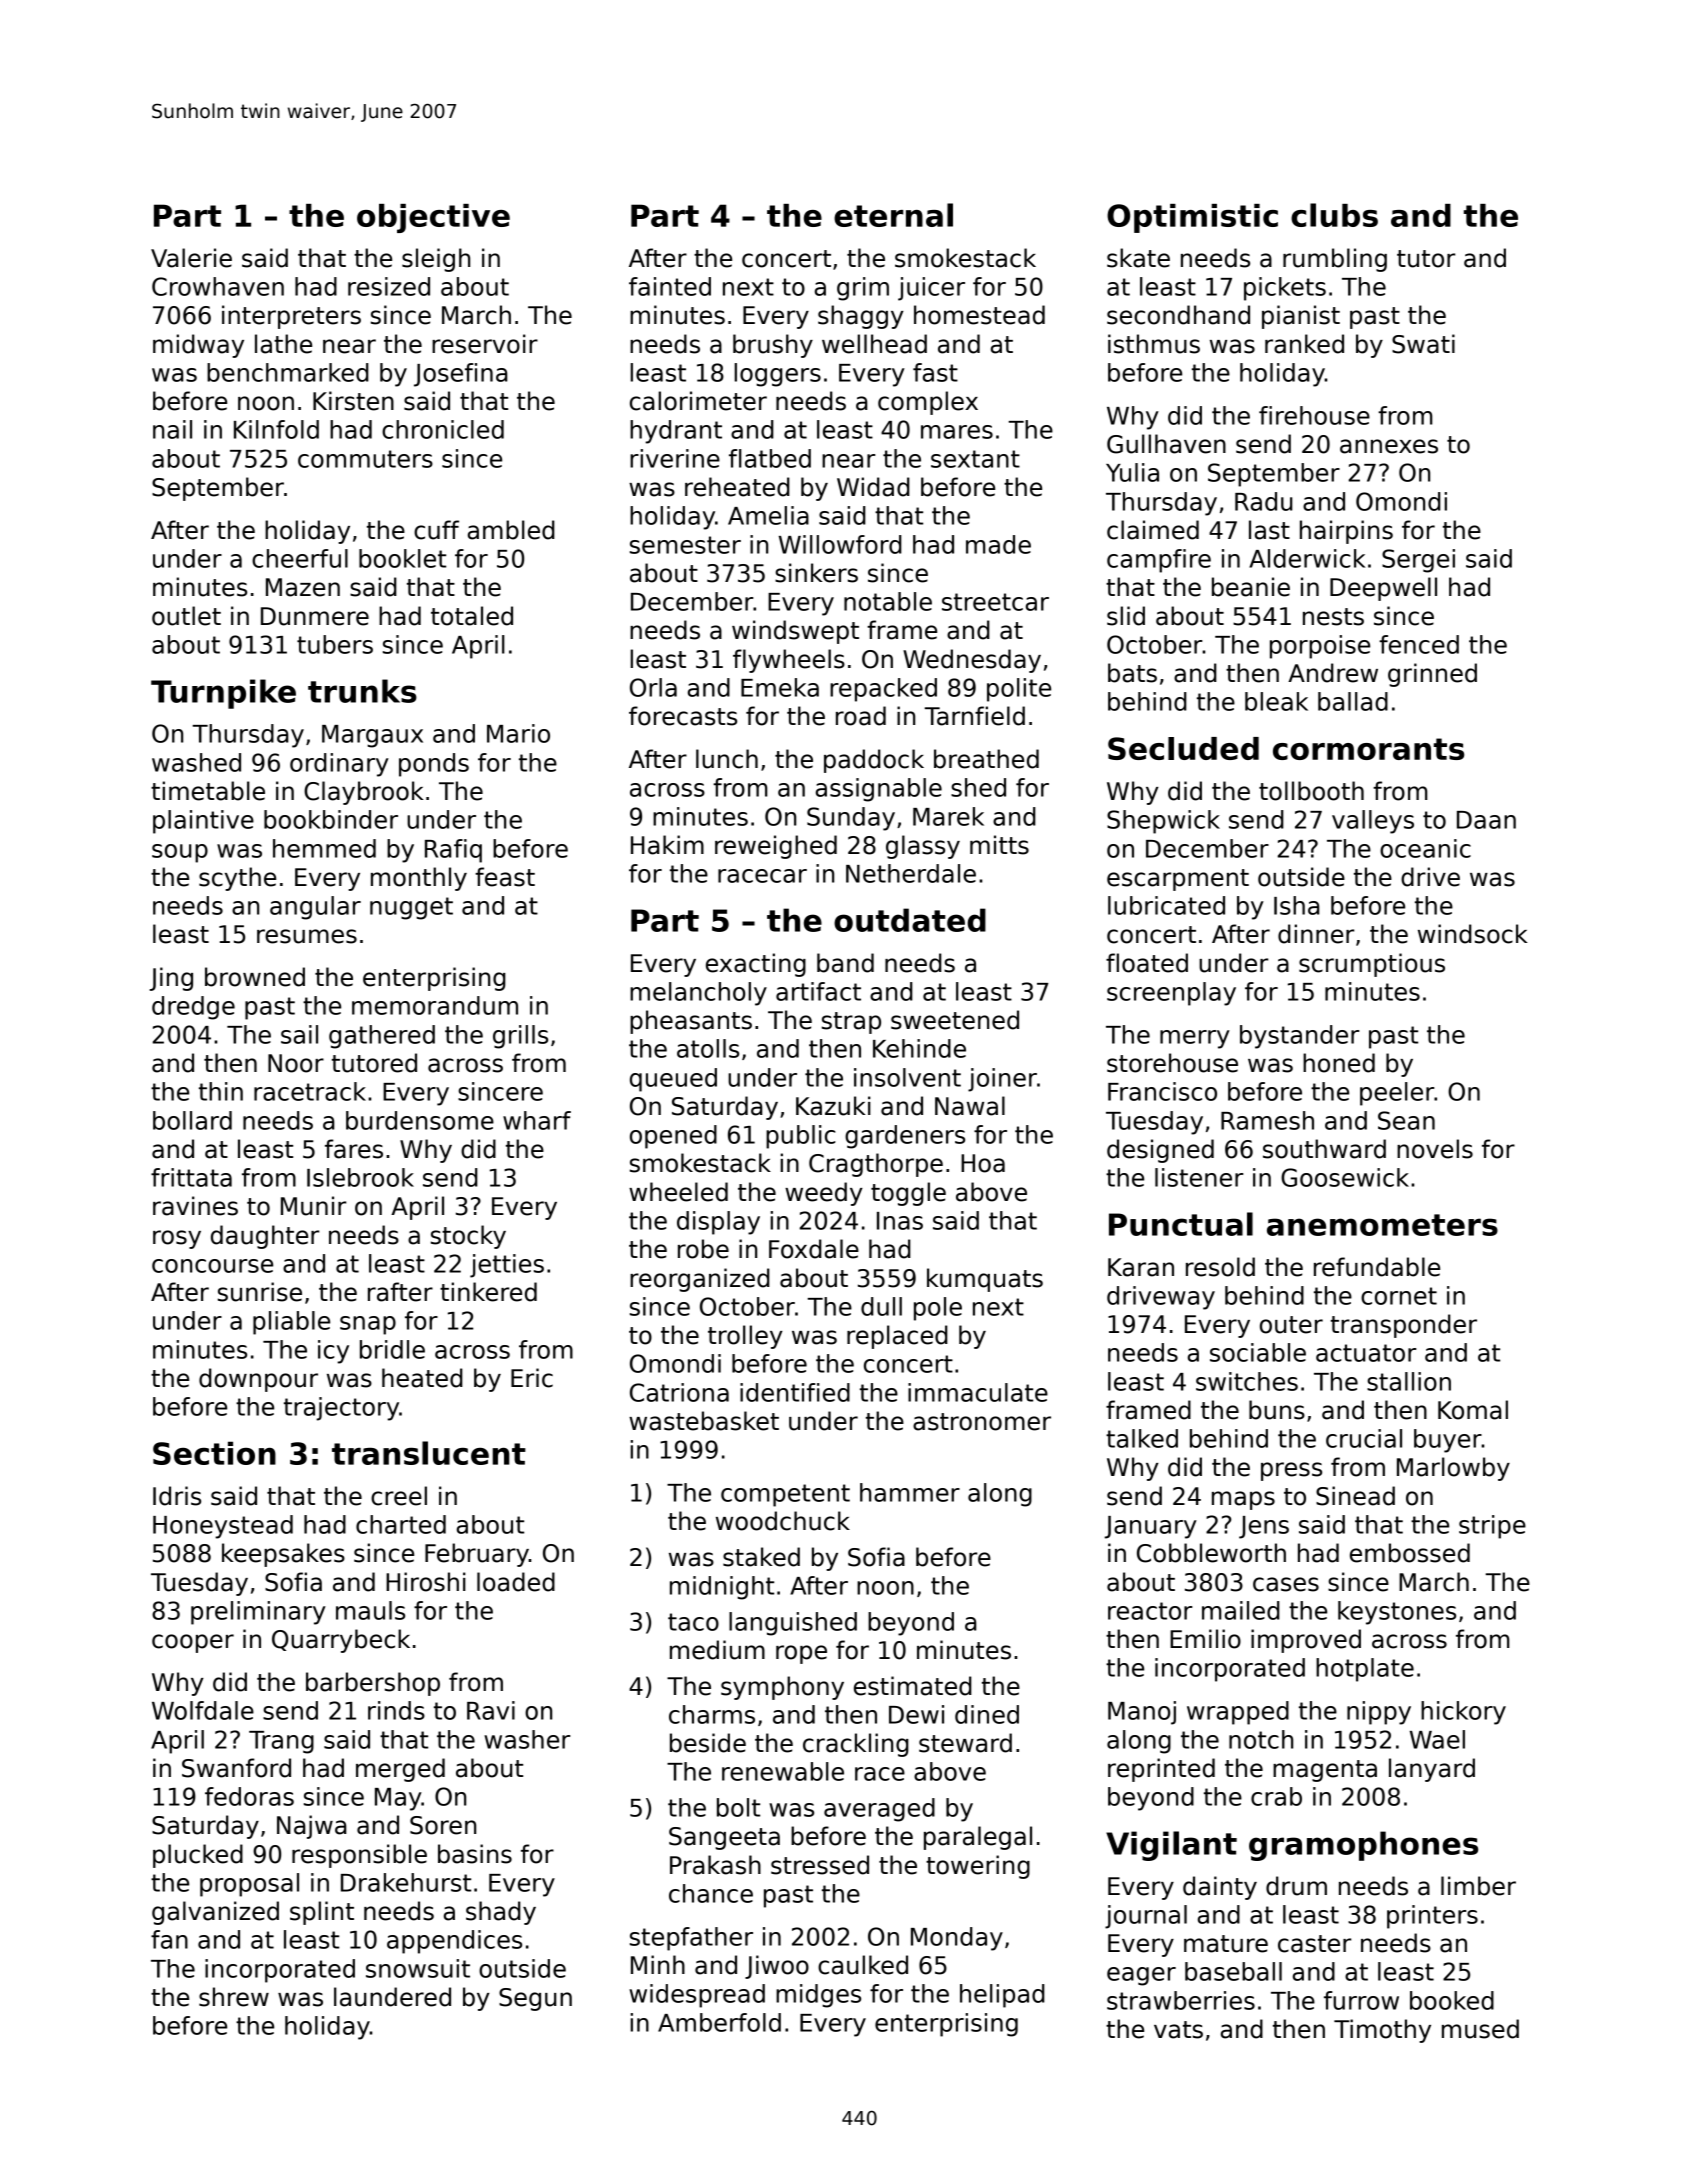 This image has height=2178, width=1683. I want to click on porpoise, so click(1320, 647).
